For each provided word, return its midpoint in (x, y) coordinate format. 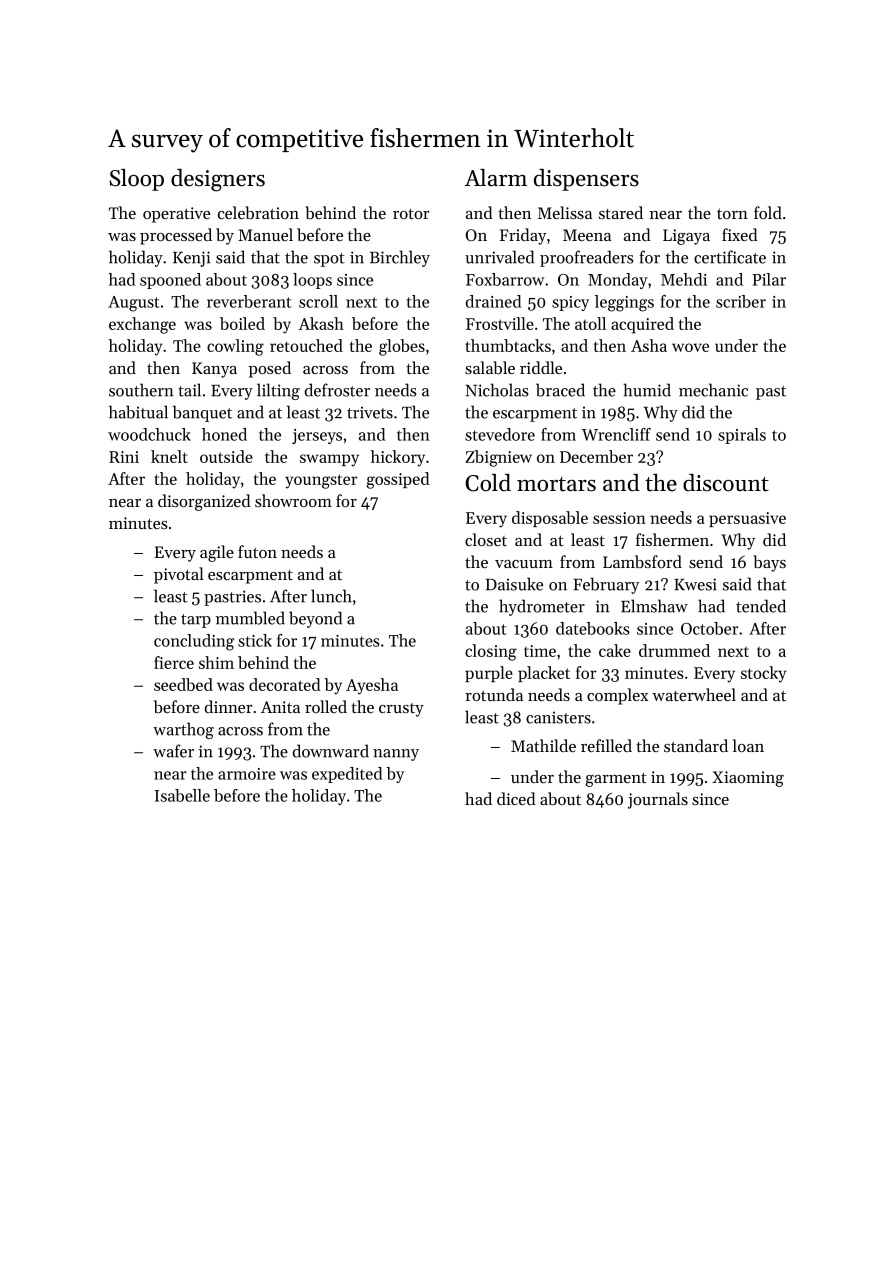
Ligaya (686, 237)
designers (218, 180)
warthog (183, 730)
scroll (318, 301)
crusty (401, 710)
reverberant (249, 301)
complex (617, 696)
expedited (347, 775)
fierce (174, 662)
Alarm (496, 177)
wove (690, 347)
